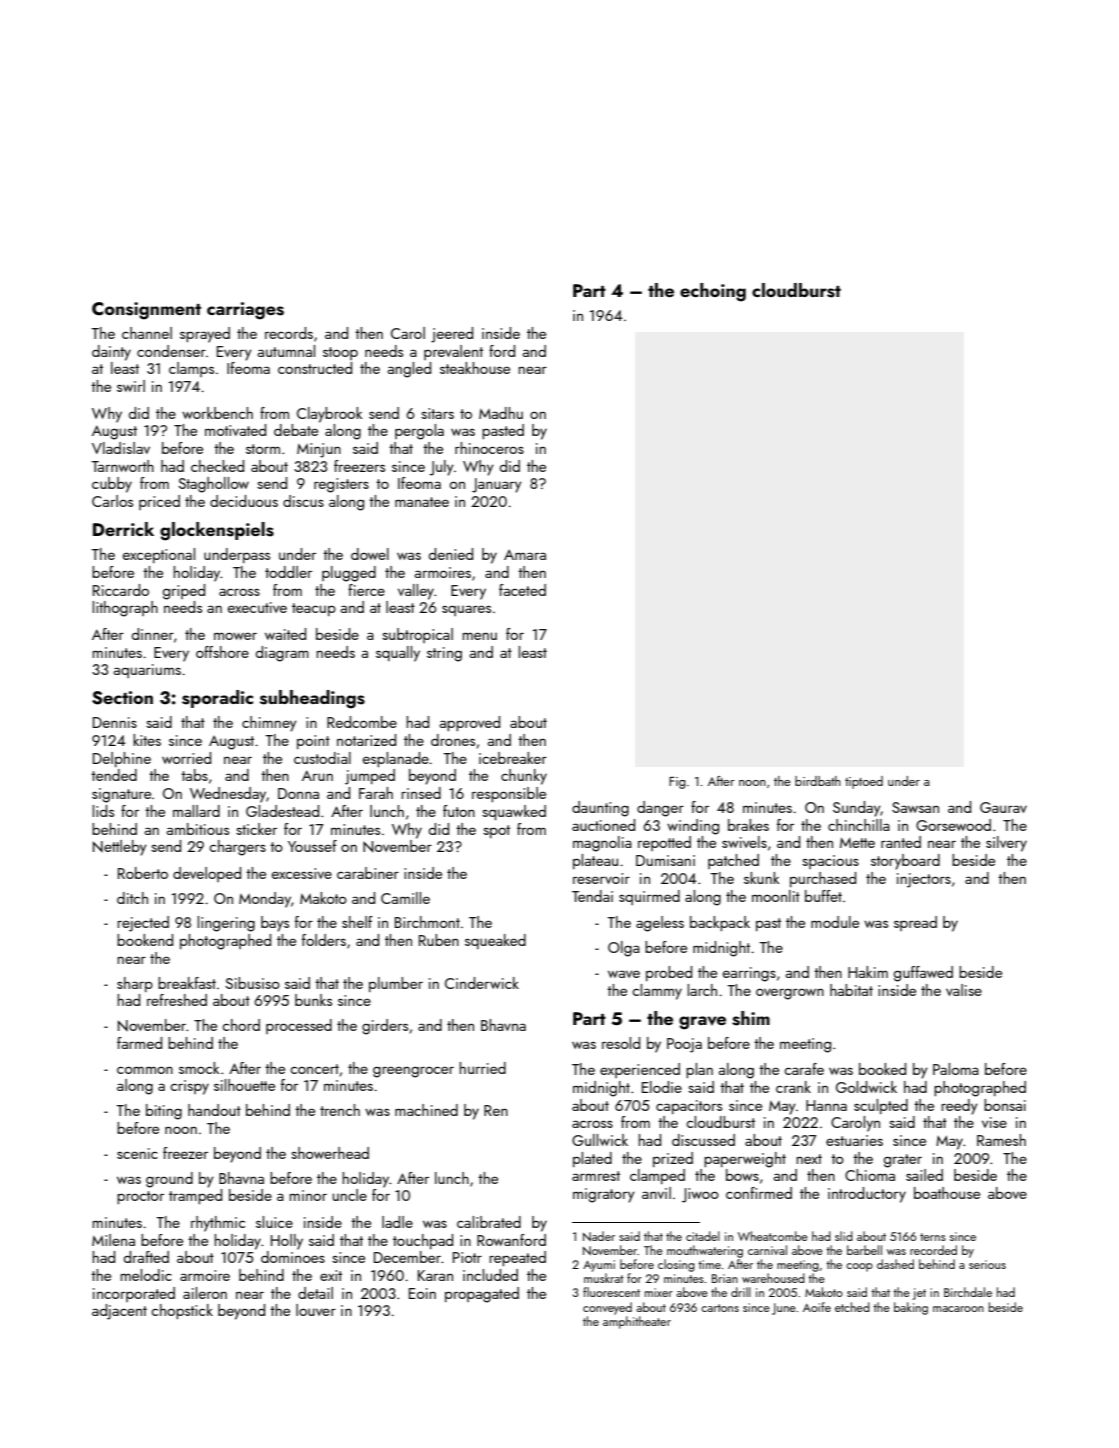  What do you see at coordinates (522, 590) in the screenshot?
I see `faceted` at bounding box center [522, 590].
